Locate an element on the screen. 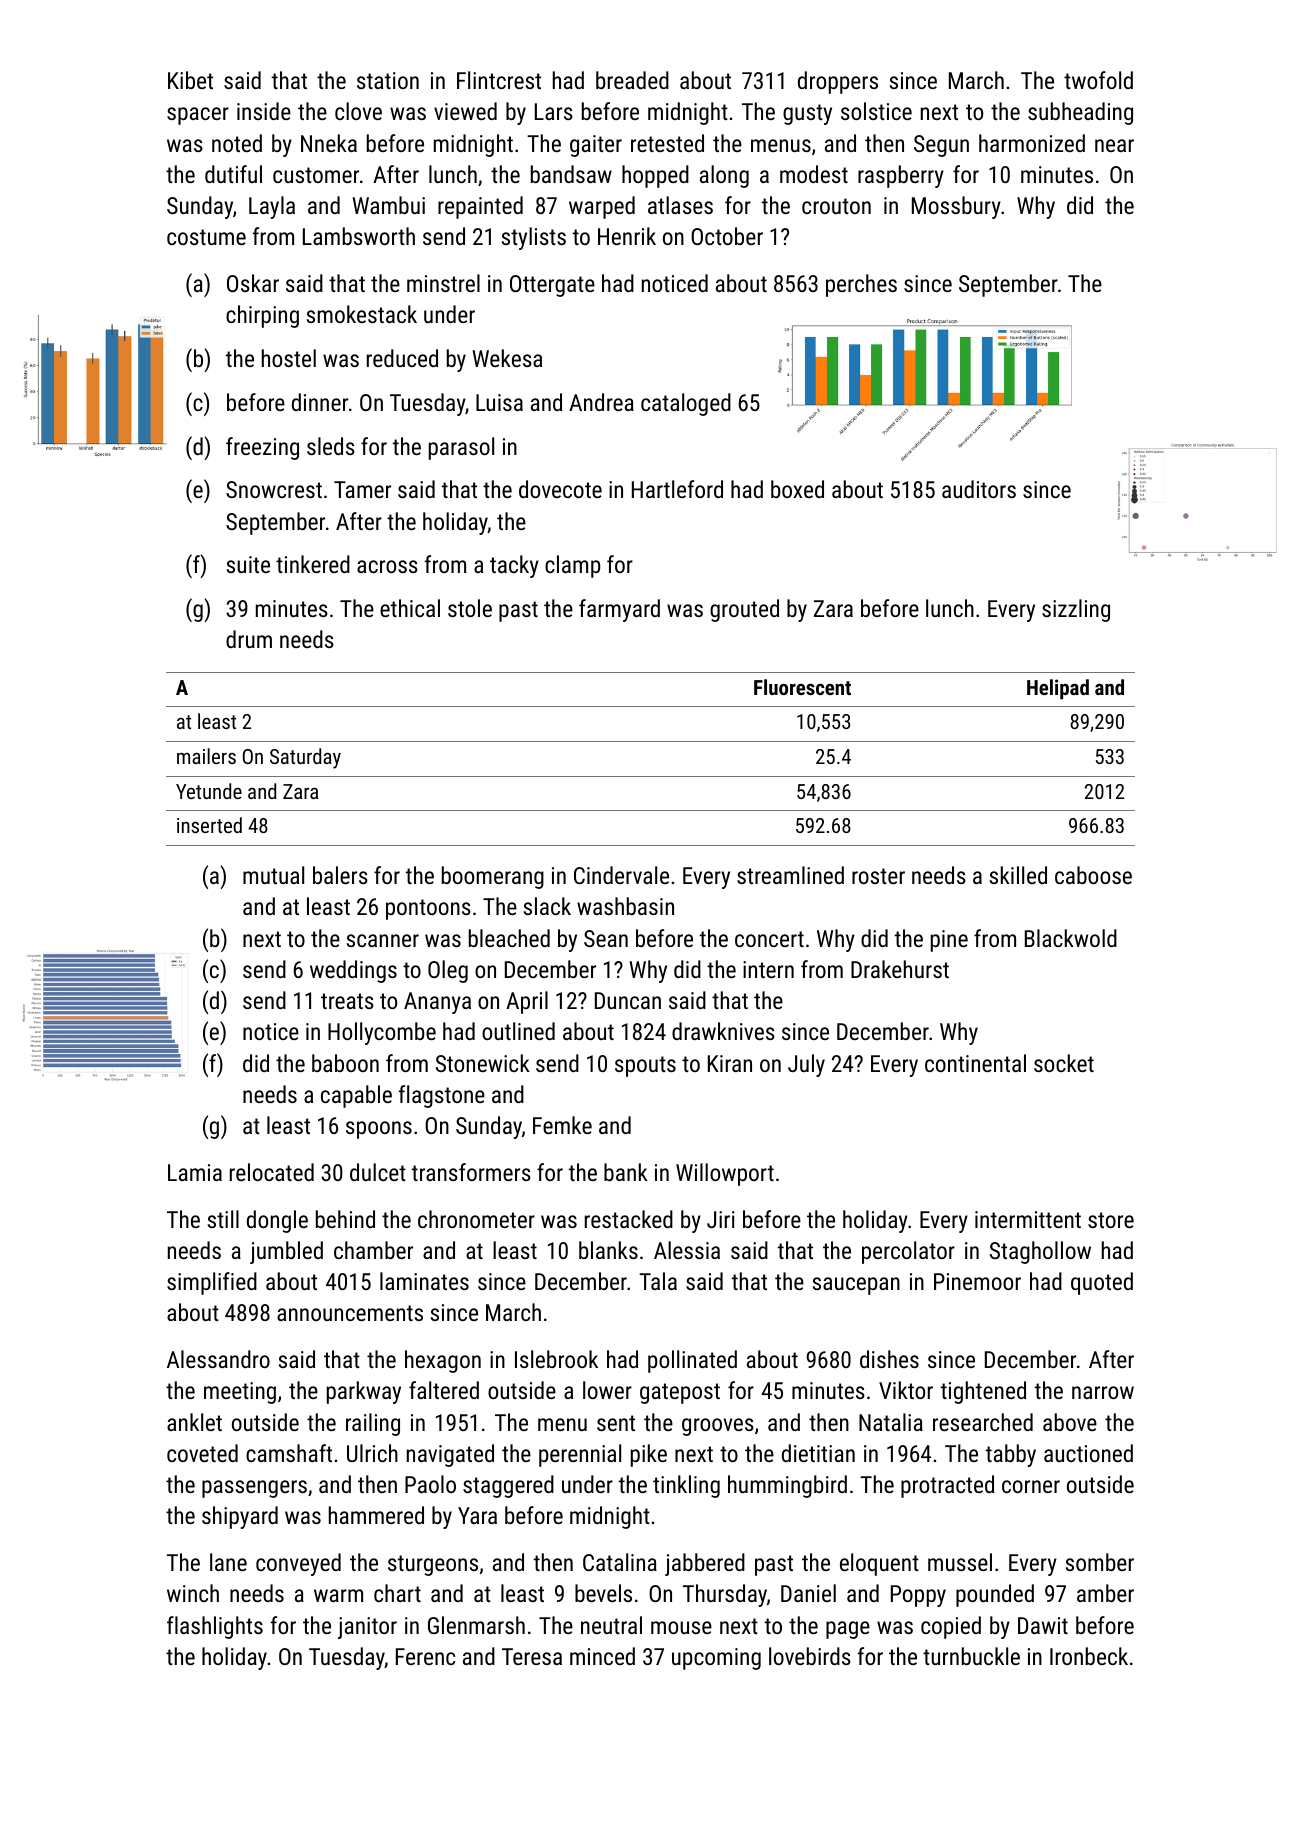 The height and width of the screenshot is (1839, 1301). suite is located at coordinates (248, 564).
